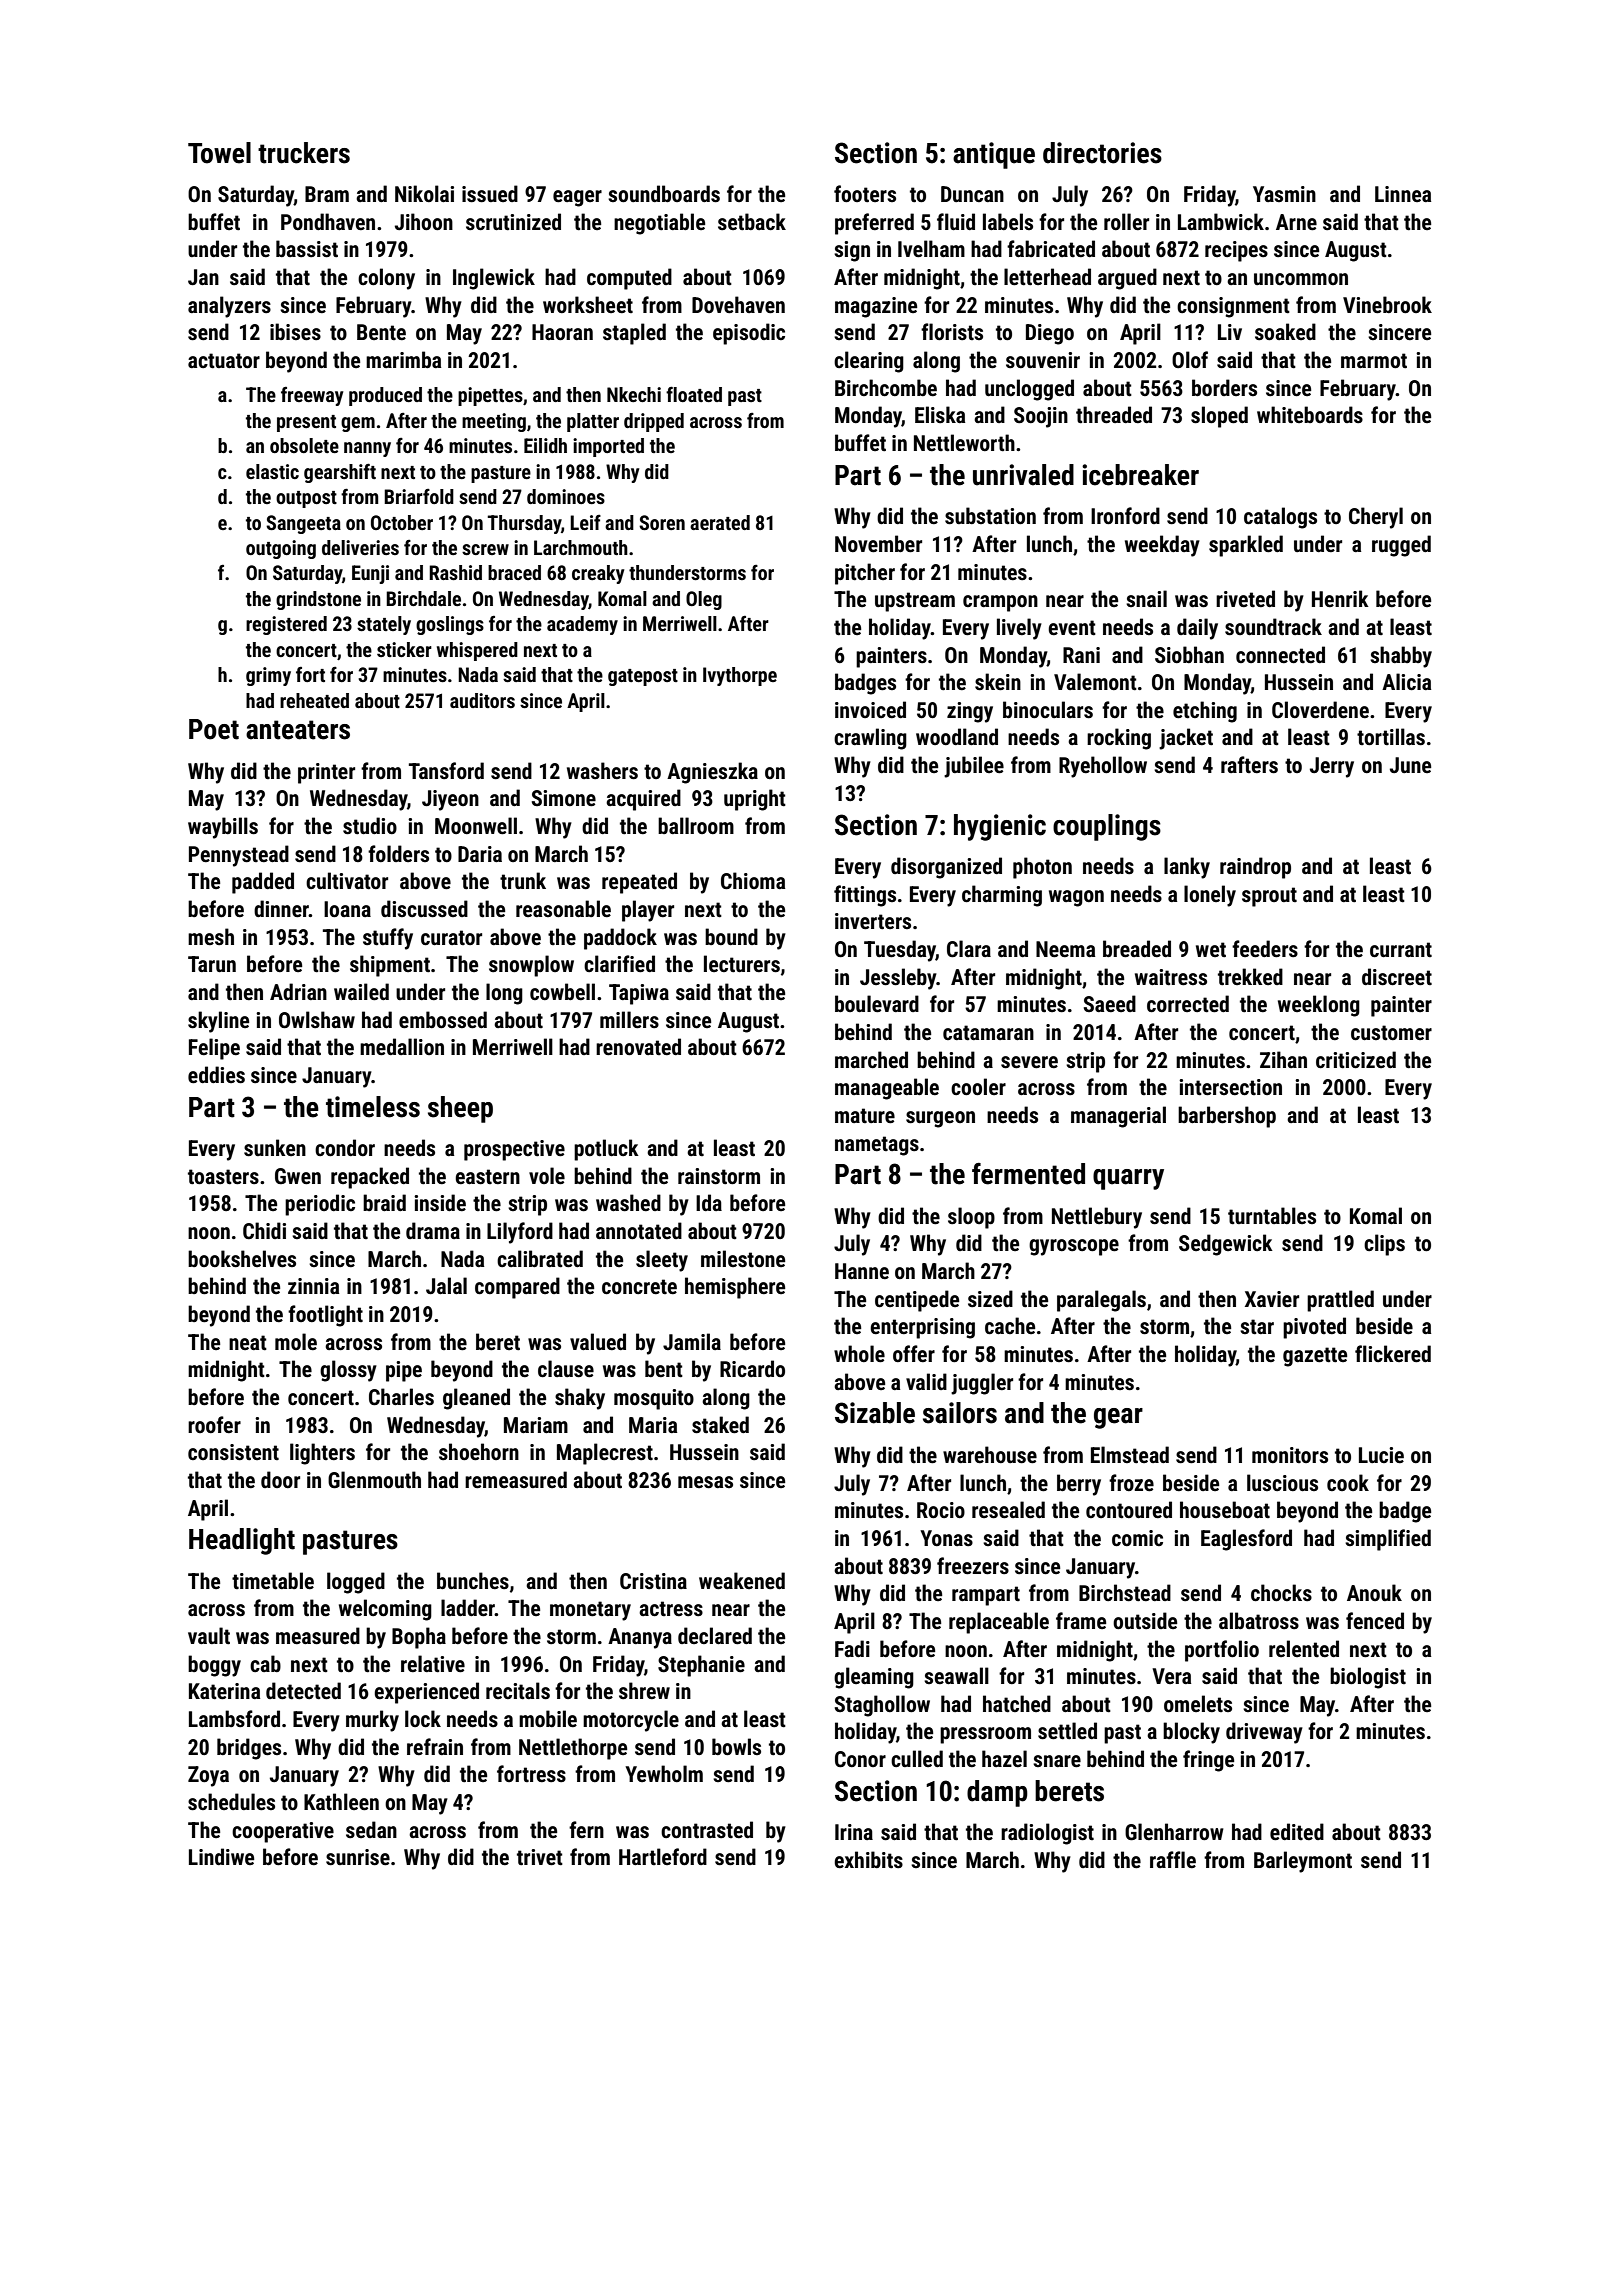  I want to click on ibises, so click(295, 332).
